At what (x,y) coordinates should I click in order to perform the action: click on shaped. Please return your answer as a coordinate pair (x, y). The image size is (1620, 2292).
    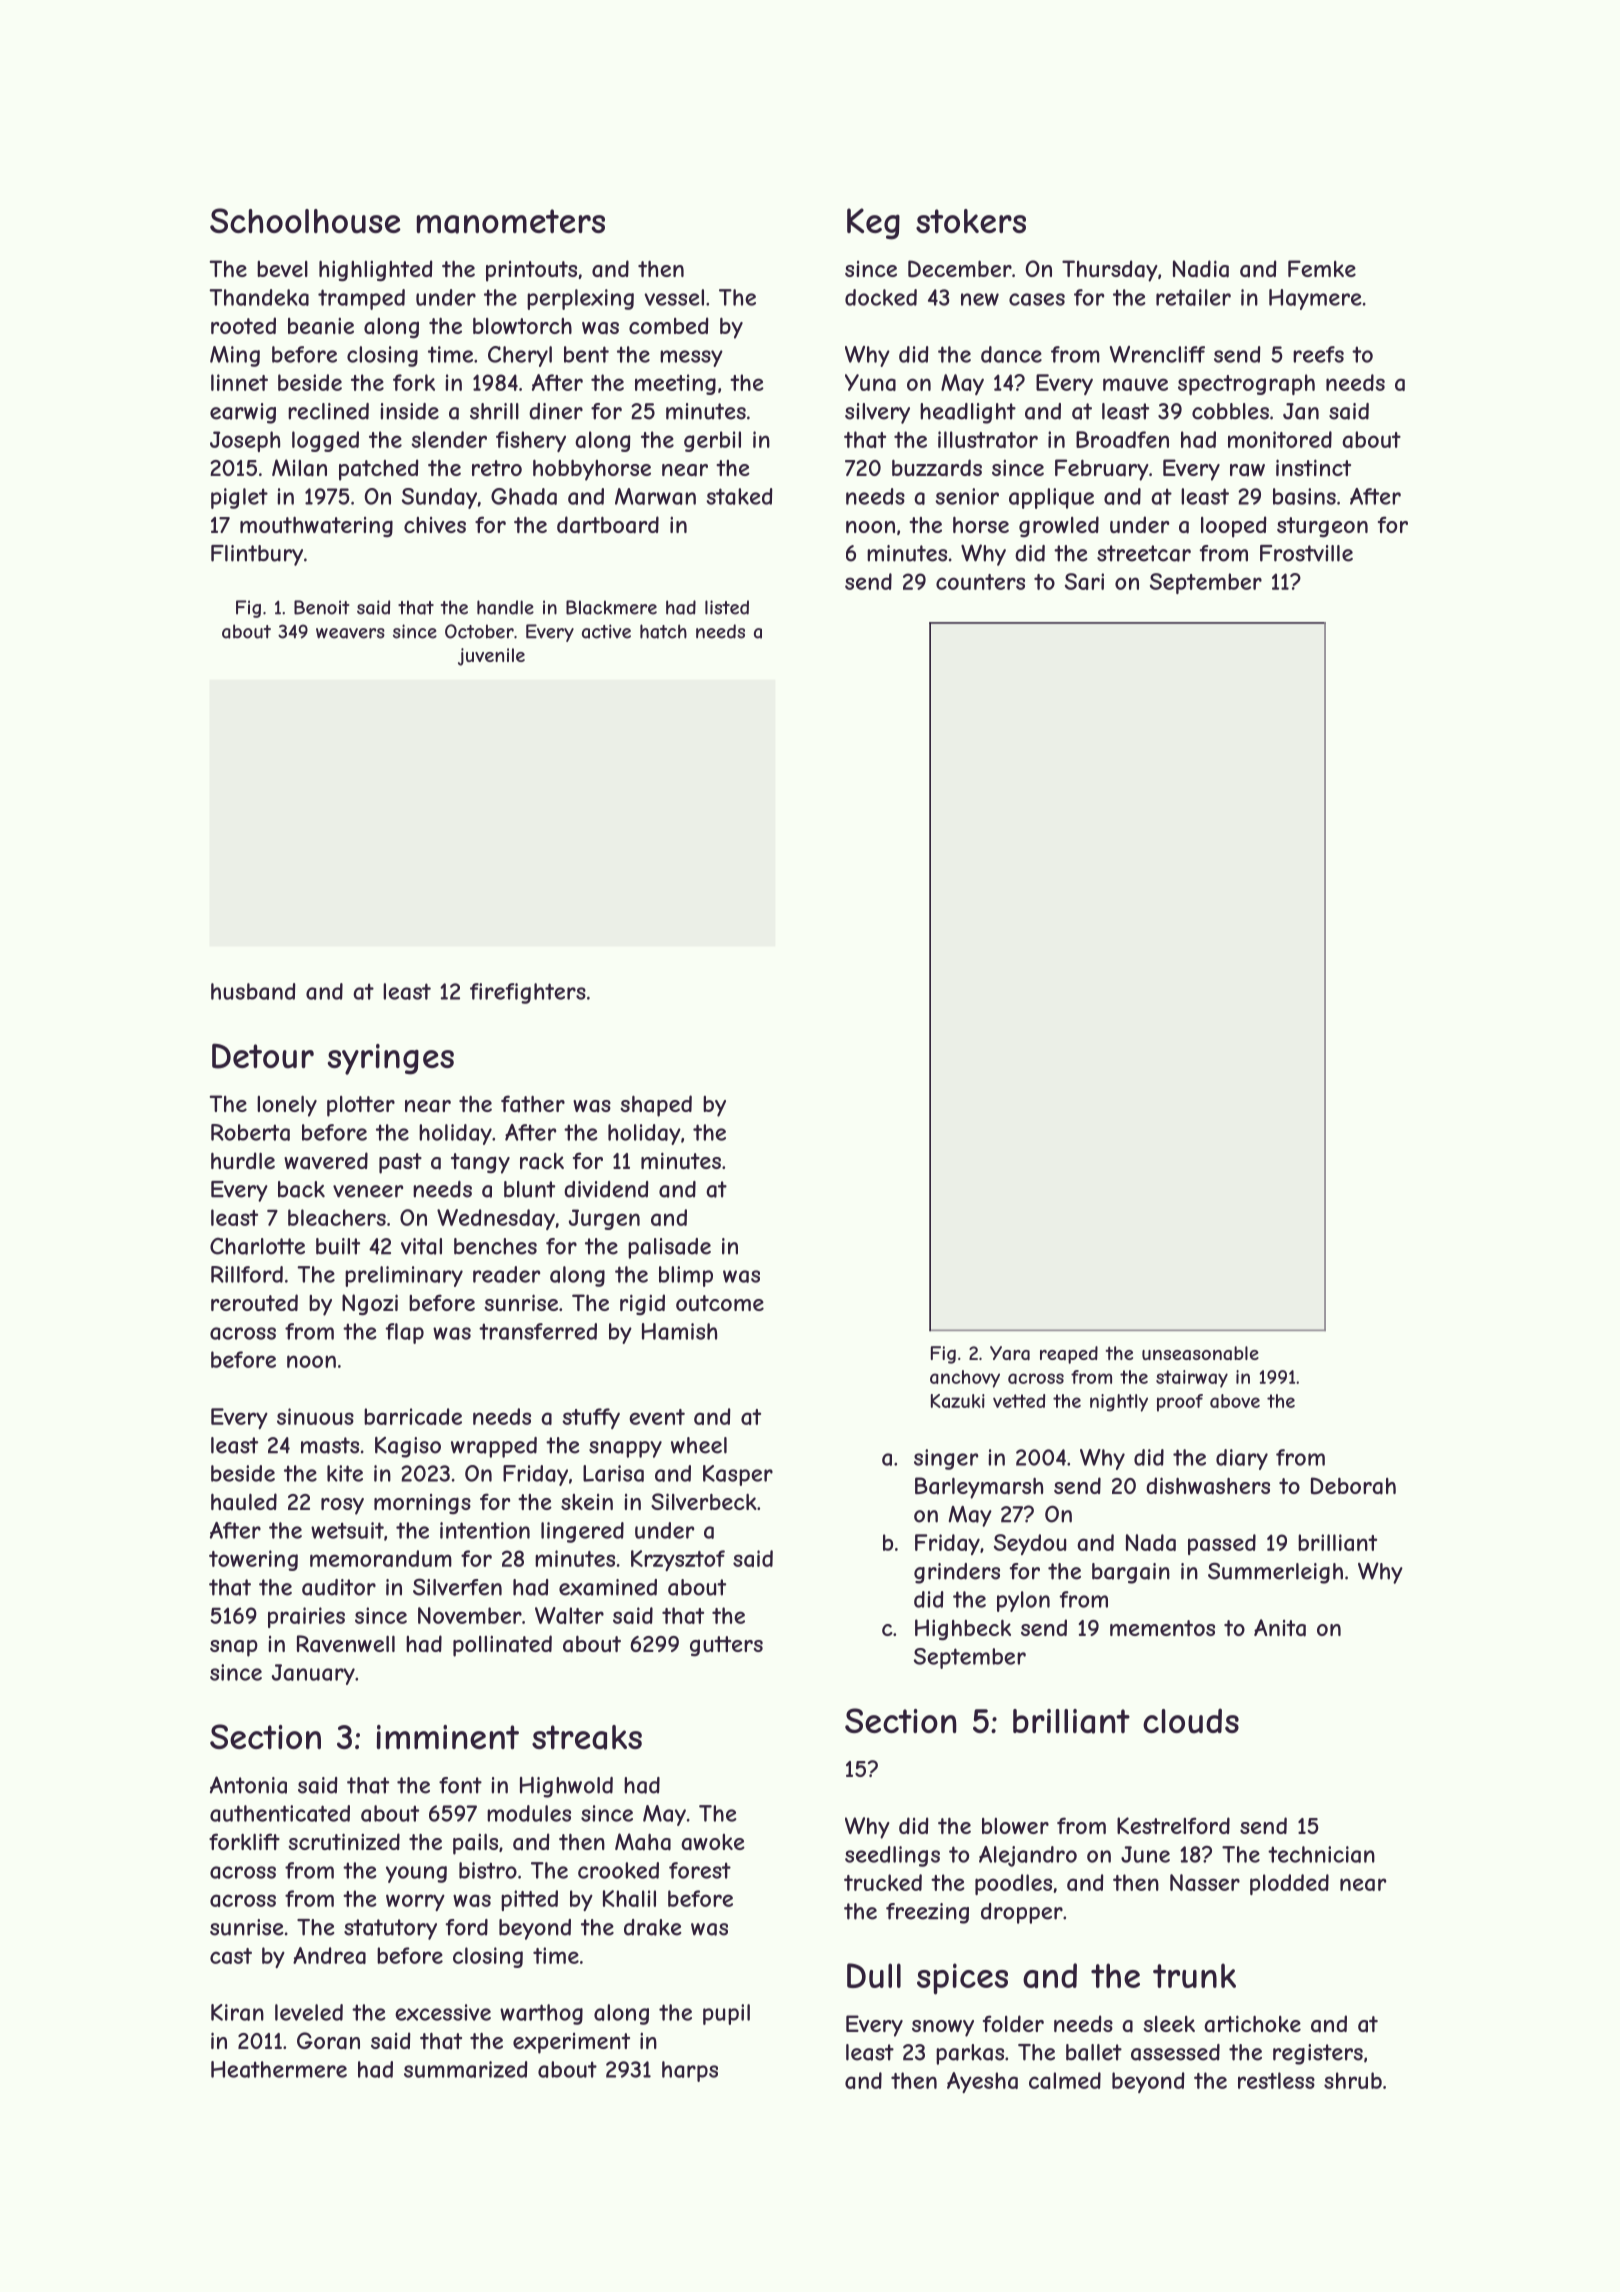
    Looking at the image, I should click on (656, 1106).
